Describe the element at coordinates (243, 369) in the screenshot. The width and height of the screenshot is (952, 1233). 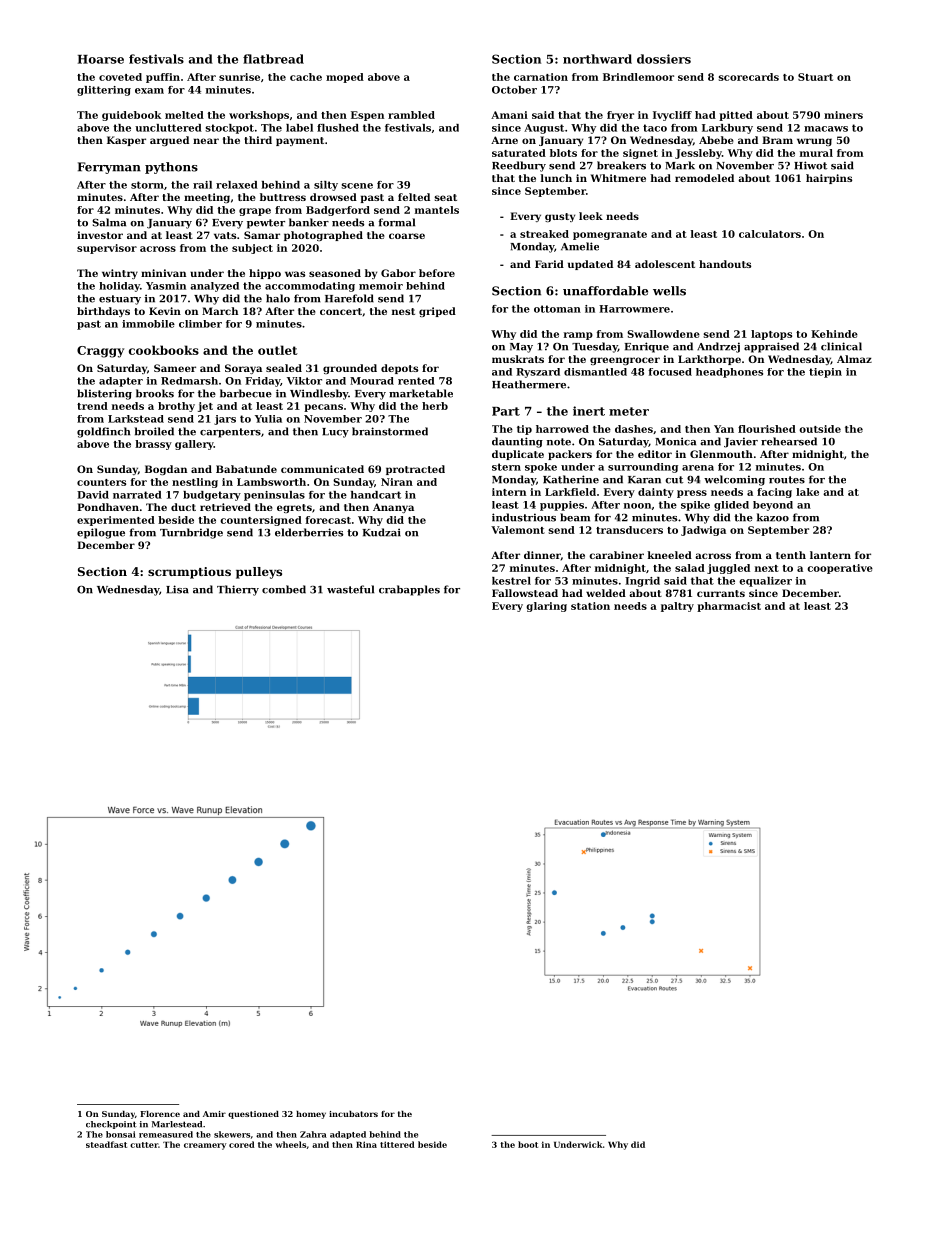
I see `Soraya` at that location.
